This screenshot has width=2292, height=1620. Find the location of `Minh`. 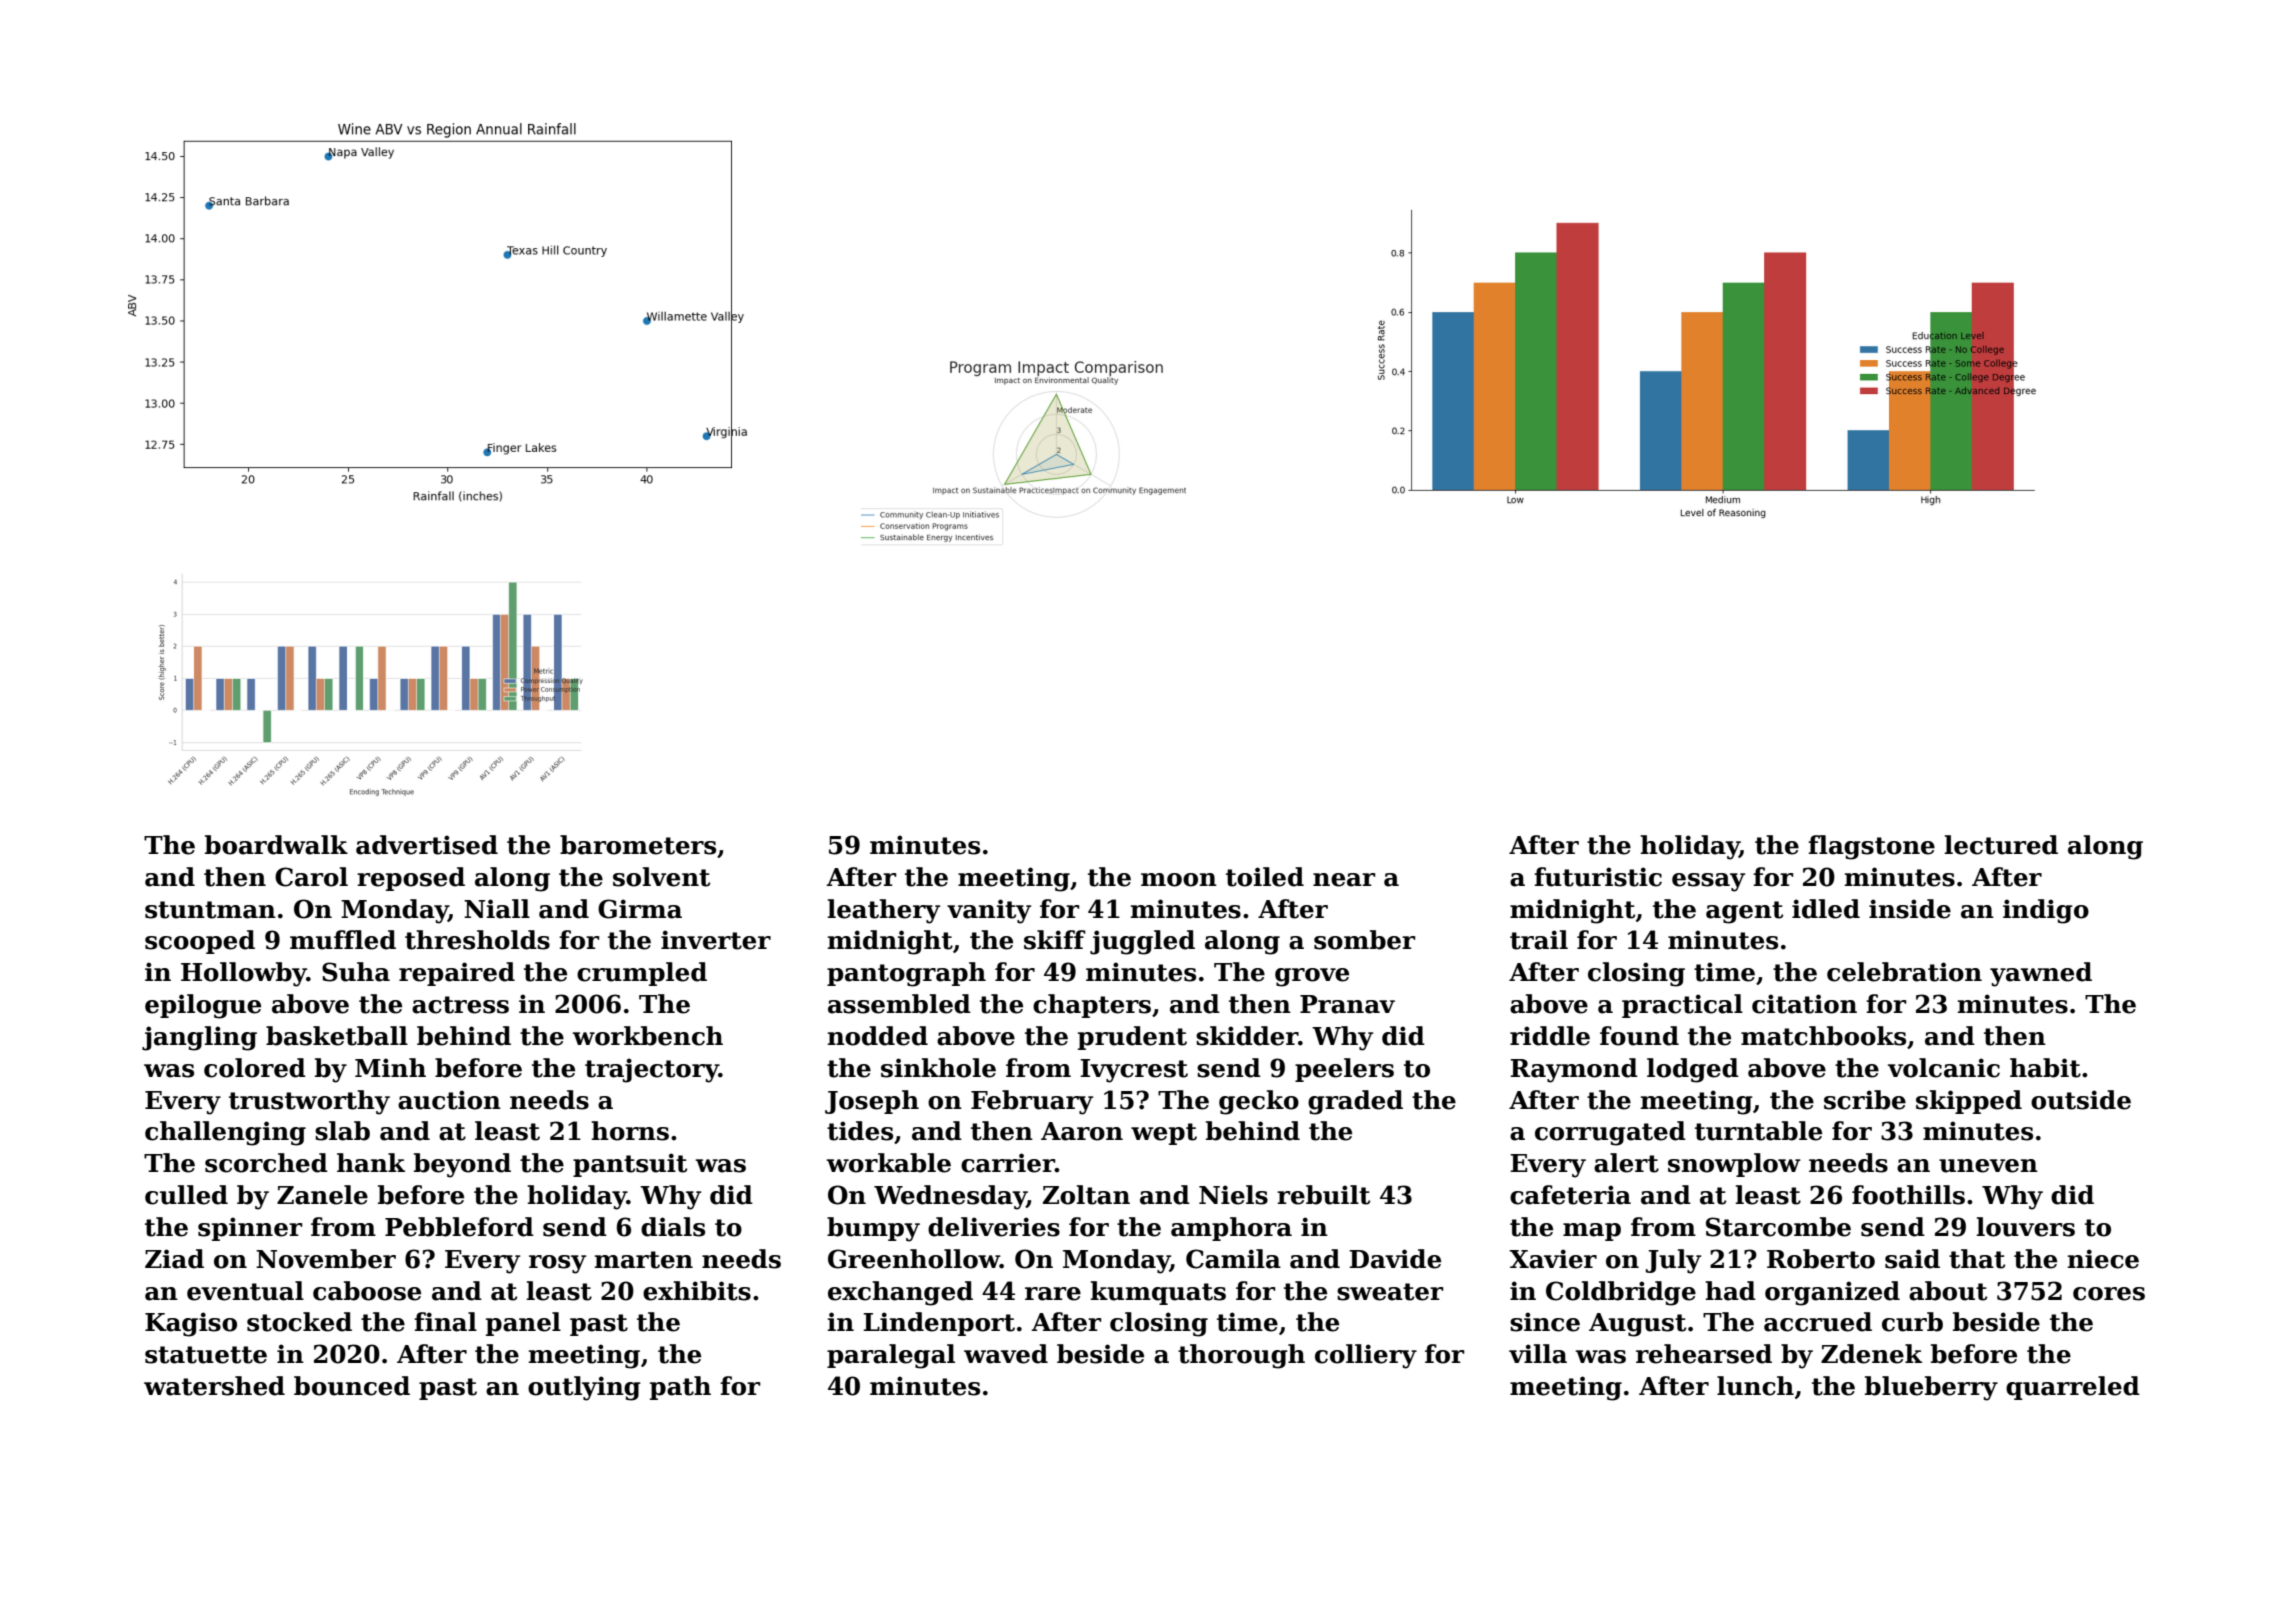

Minh is located at coordinates (390, 1067).
